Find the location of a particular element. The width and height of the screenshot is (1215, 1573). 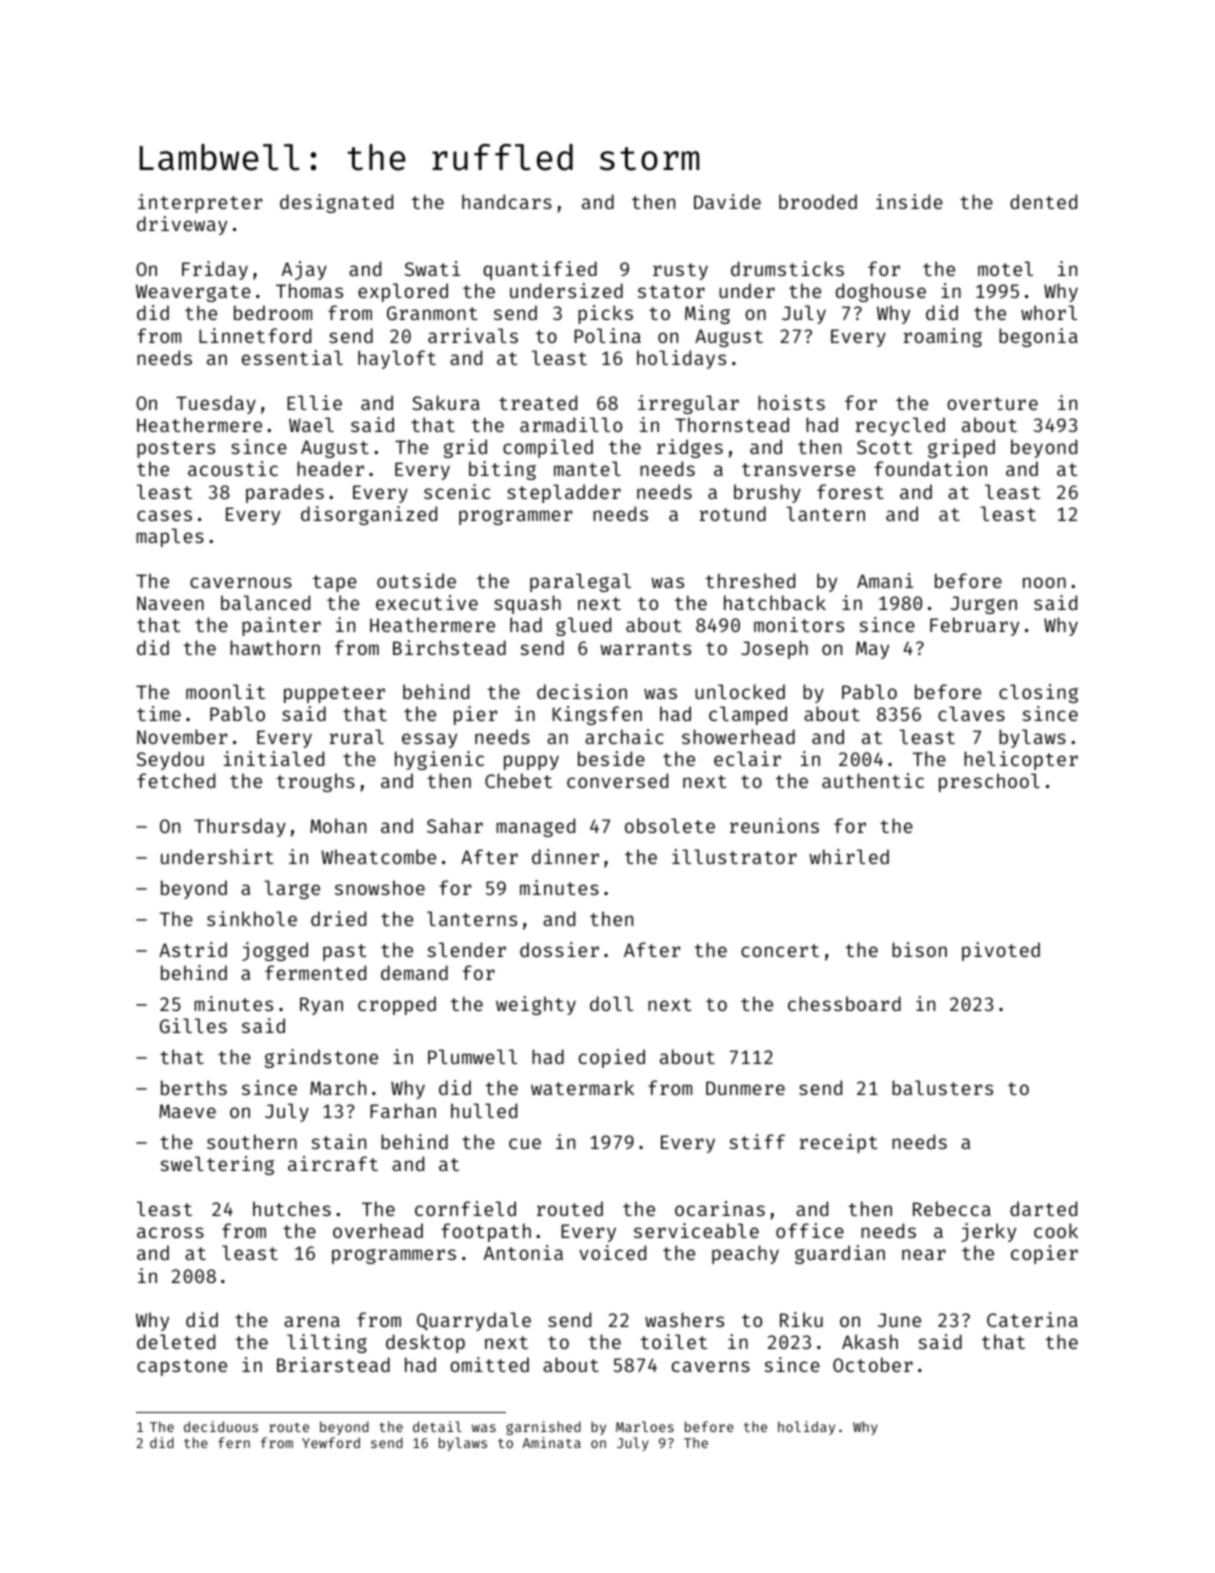

compiled is located at coordinates (548, 448).
